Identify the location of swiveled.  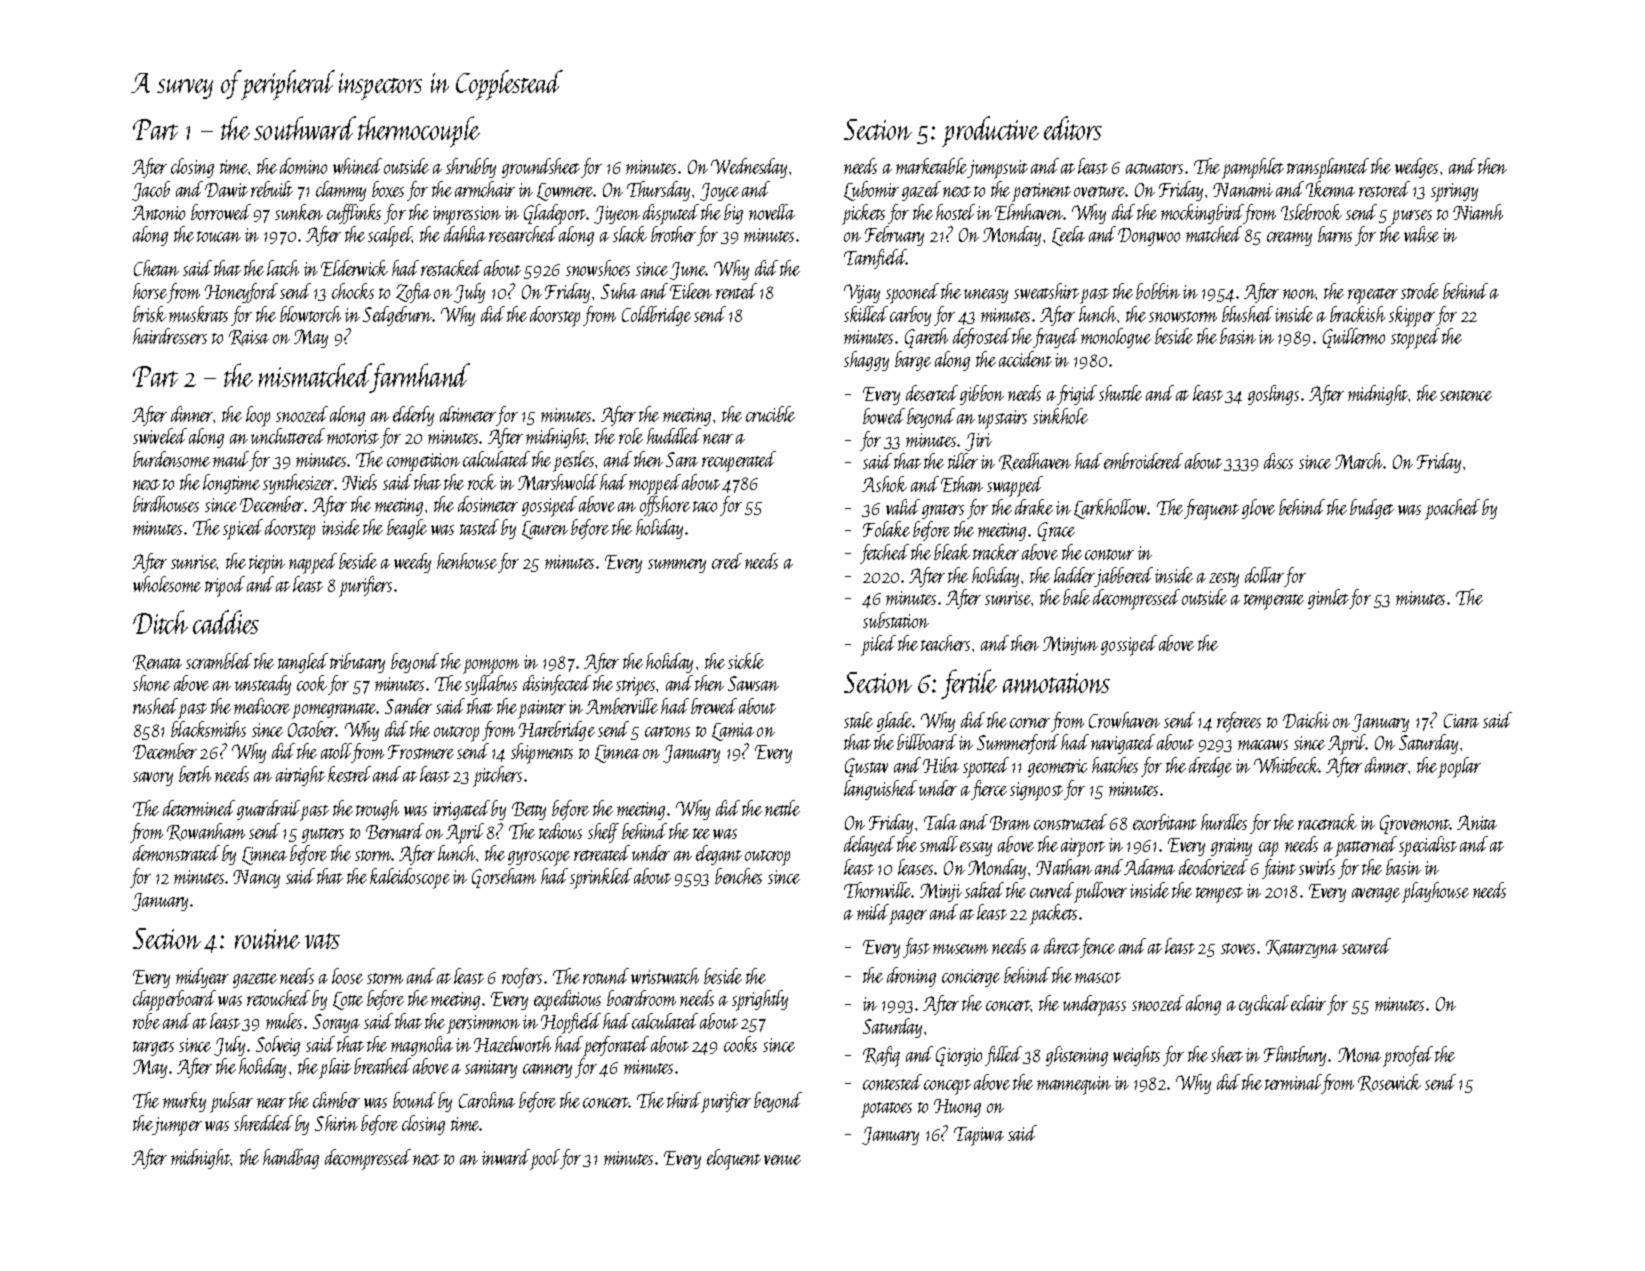
(160, 436).
